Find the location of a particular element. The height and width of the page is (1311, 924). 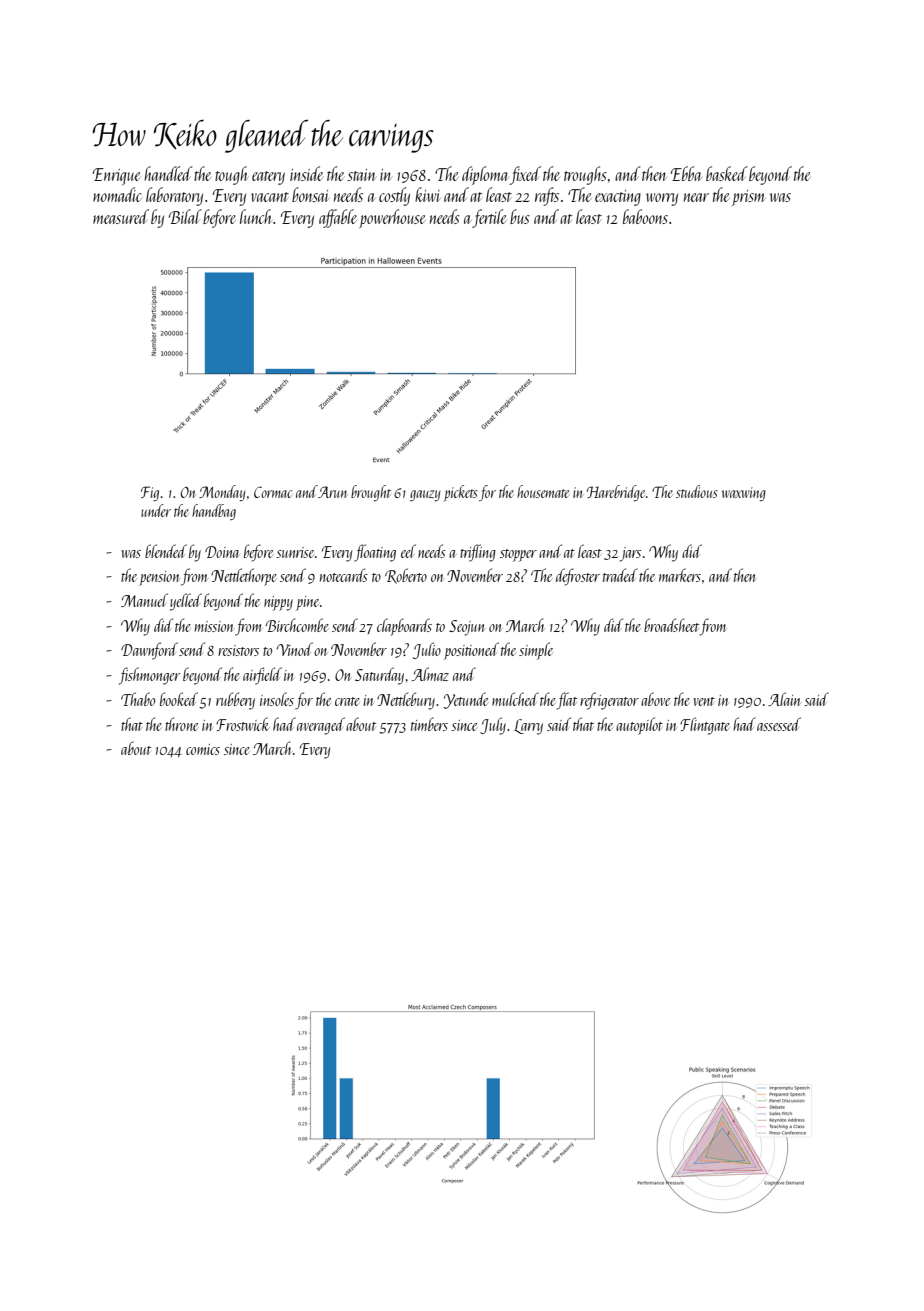

studious is located at coordinates (697, 491).
